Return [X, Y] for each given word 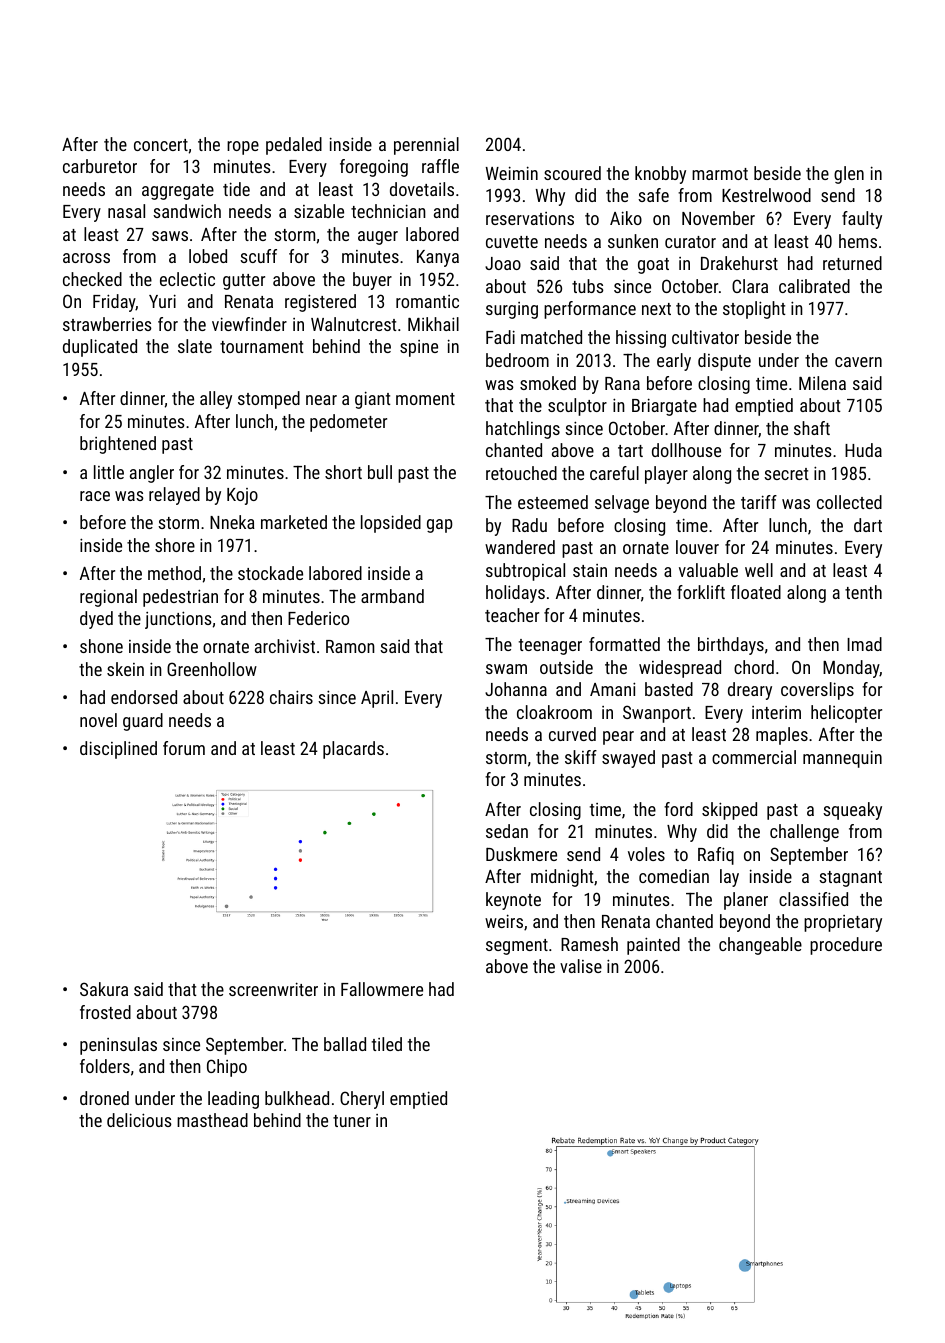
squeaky [852, 811]
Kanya [438, 258]
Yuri [162, 301]
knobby [660, 175]
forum [184, 748]
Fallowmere [382, 989]
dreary [750, 691]
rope [243, 148]
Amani [612, 689]
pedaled [294, 146]
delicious [139, 1120]
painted [653, 946]
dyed [96, 620]
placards [353, 750]
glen [849, 175]
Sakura [104, 989]
